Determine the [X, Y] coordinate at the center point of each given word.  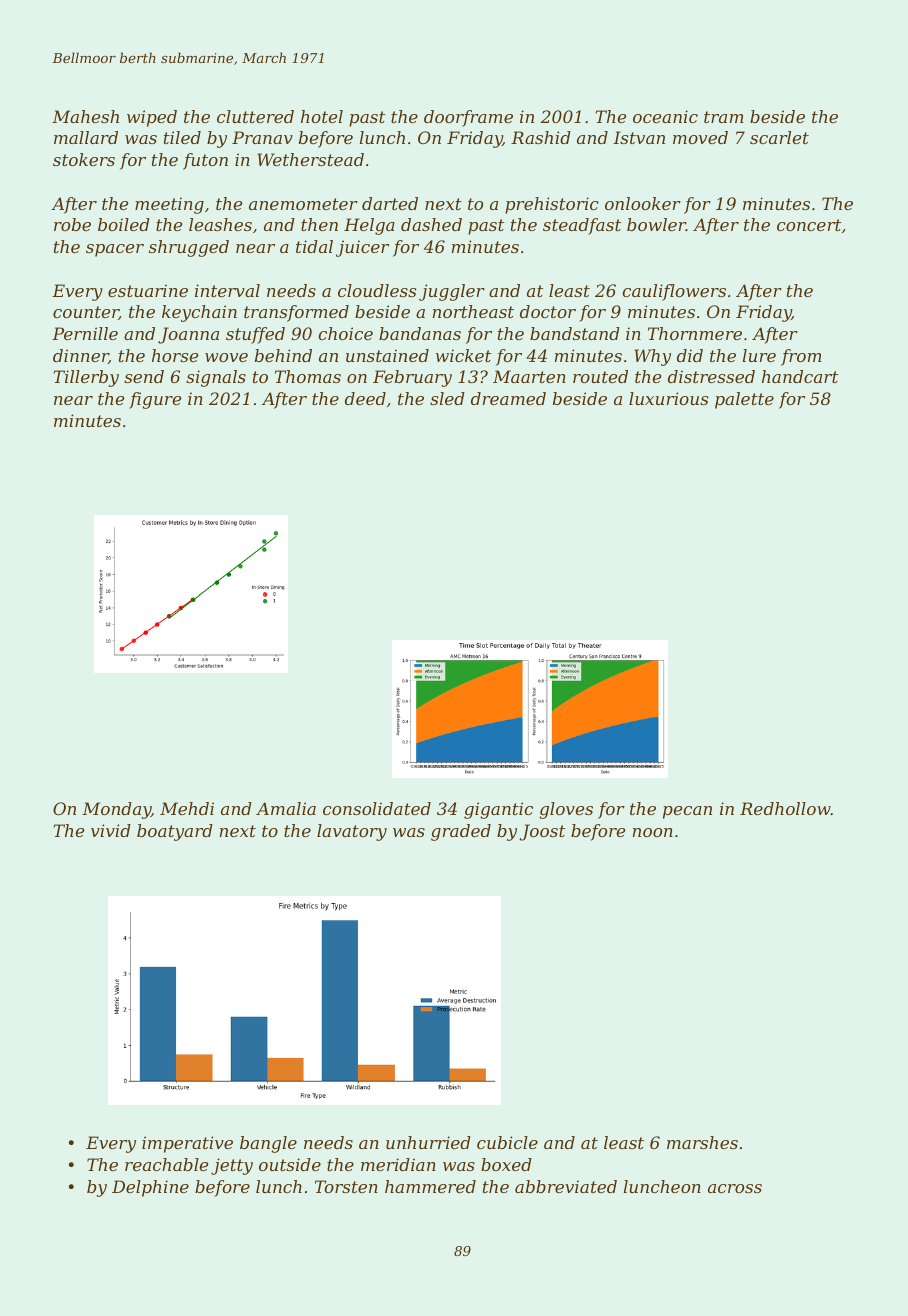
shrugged [189, 248]
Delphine [150, 1188]
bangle [268, 1144]
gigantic [498, 810]
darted [390, 203]
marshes [702, 1142]
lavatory [352, 832]
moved [700, 137]
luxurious [668, 398]
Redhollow [785, 808]
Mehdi [187, 808]
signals [216, 378]
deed [365, 398]
